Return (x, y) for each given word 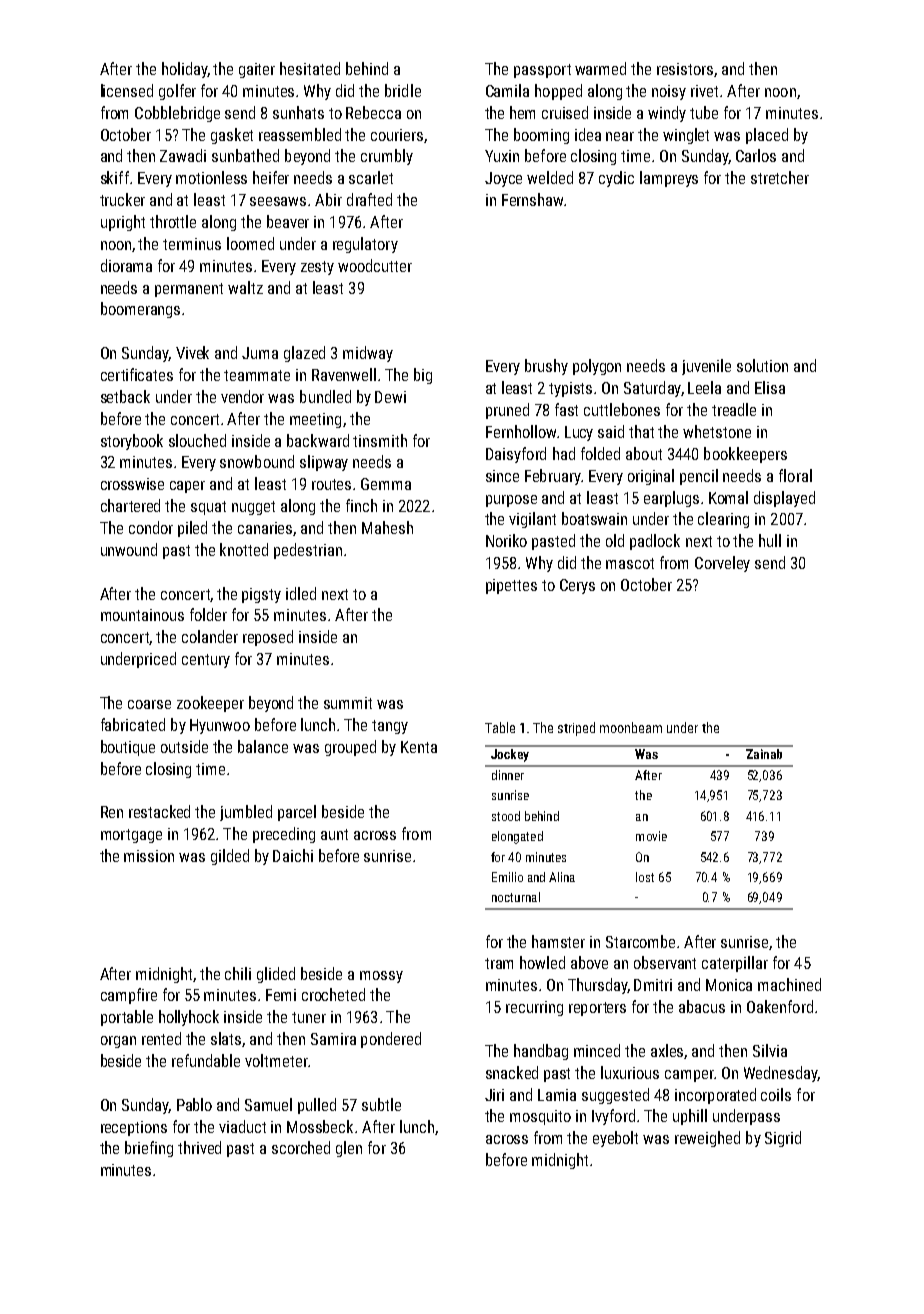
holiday (184, 70)
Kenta (419, 747)
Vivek (192, 352)
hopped (558, 92)
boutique (128, 748)
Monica (729, 985)
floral (795, 475)
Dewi (390, 397)
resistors (685, 69)
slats (227, 1039)
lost (645, 877)
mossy (381, 977)
